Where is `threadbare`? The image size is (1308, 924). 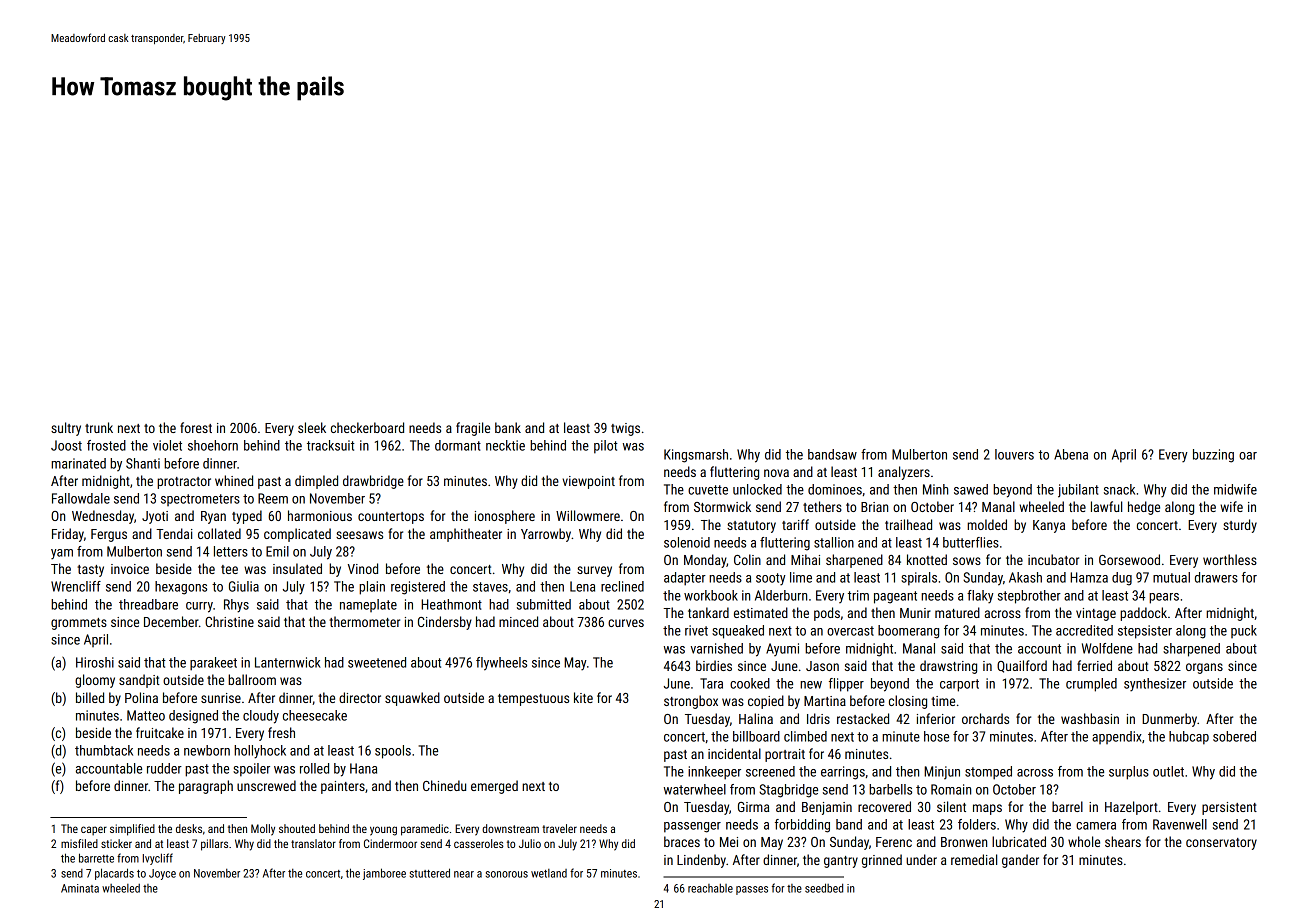 threadbare is located at coordinates (148, 604).
